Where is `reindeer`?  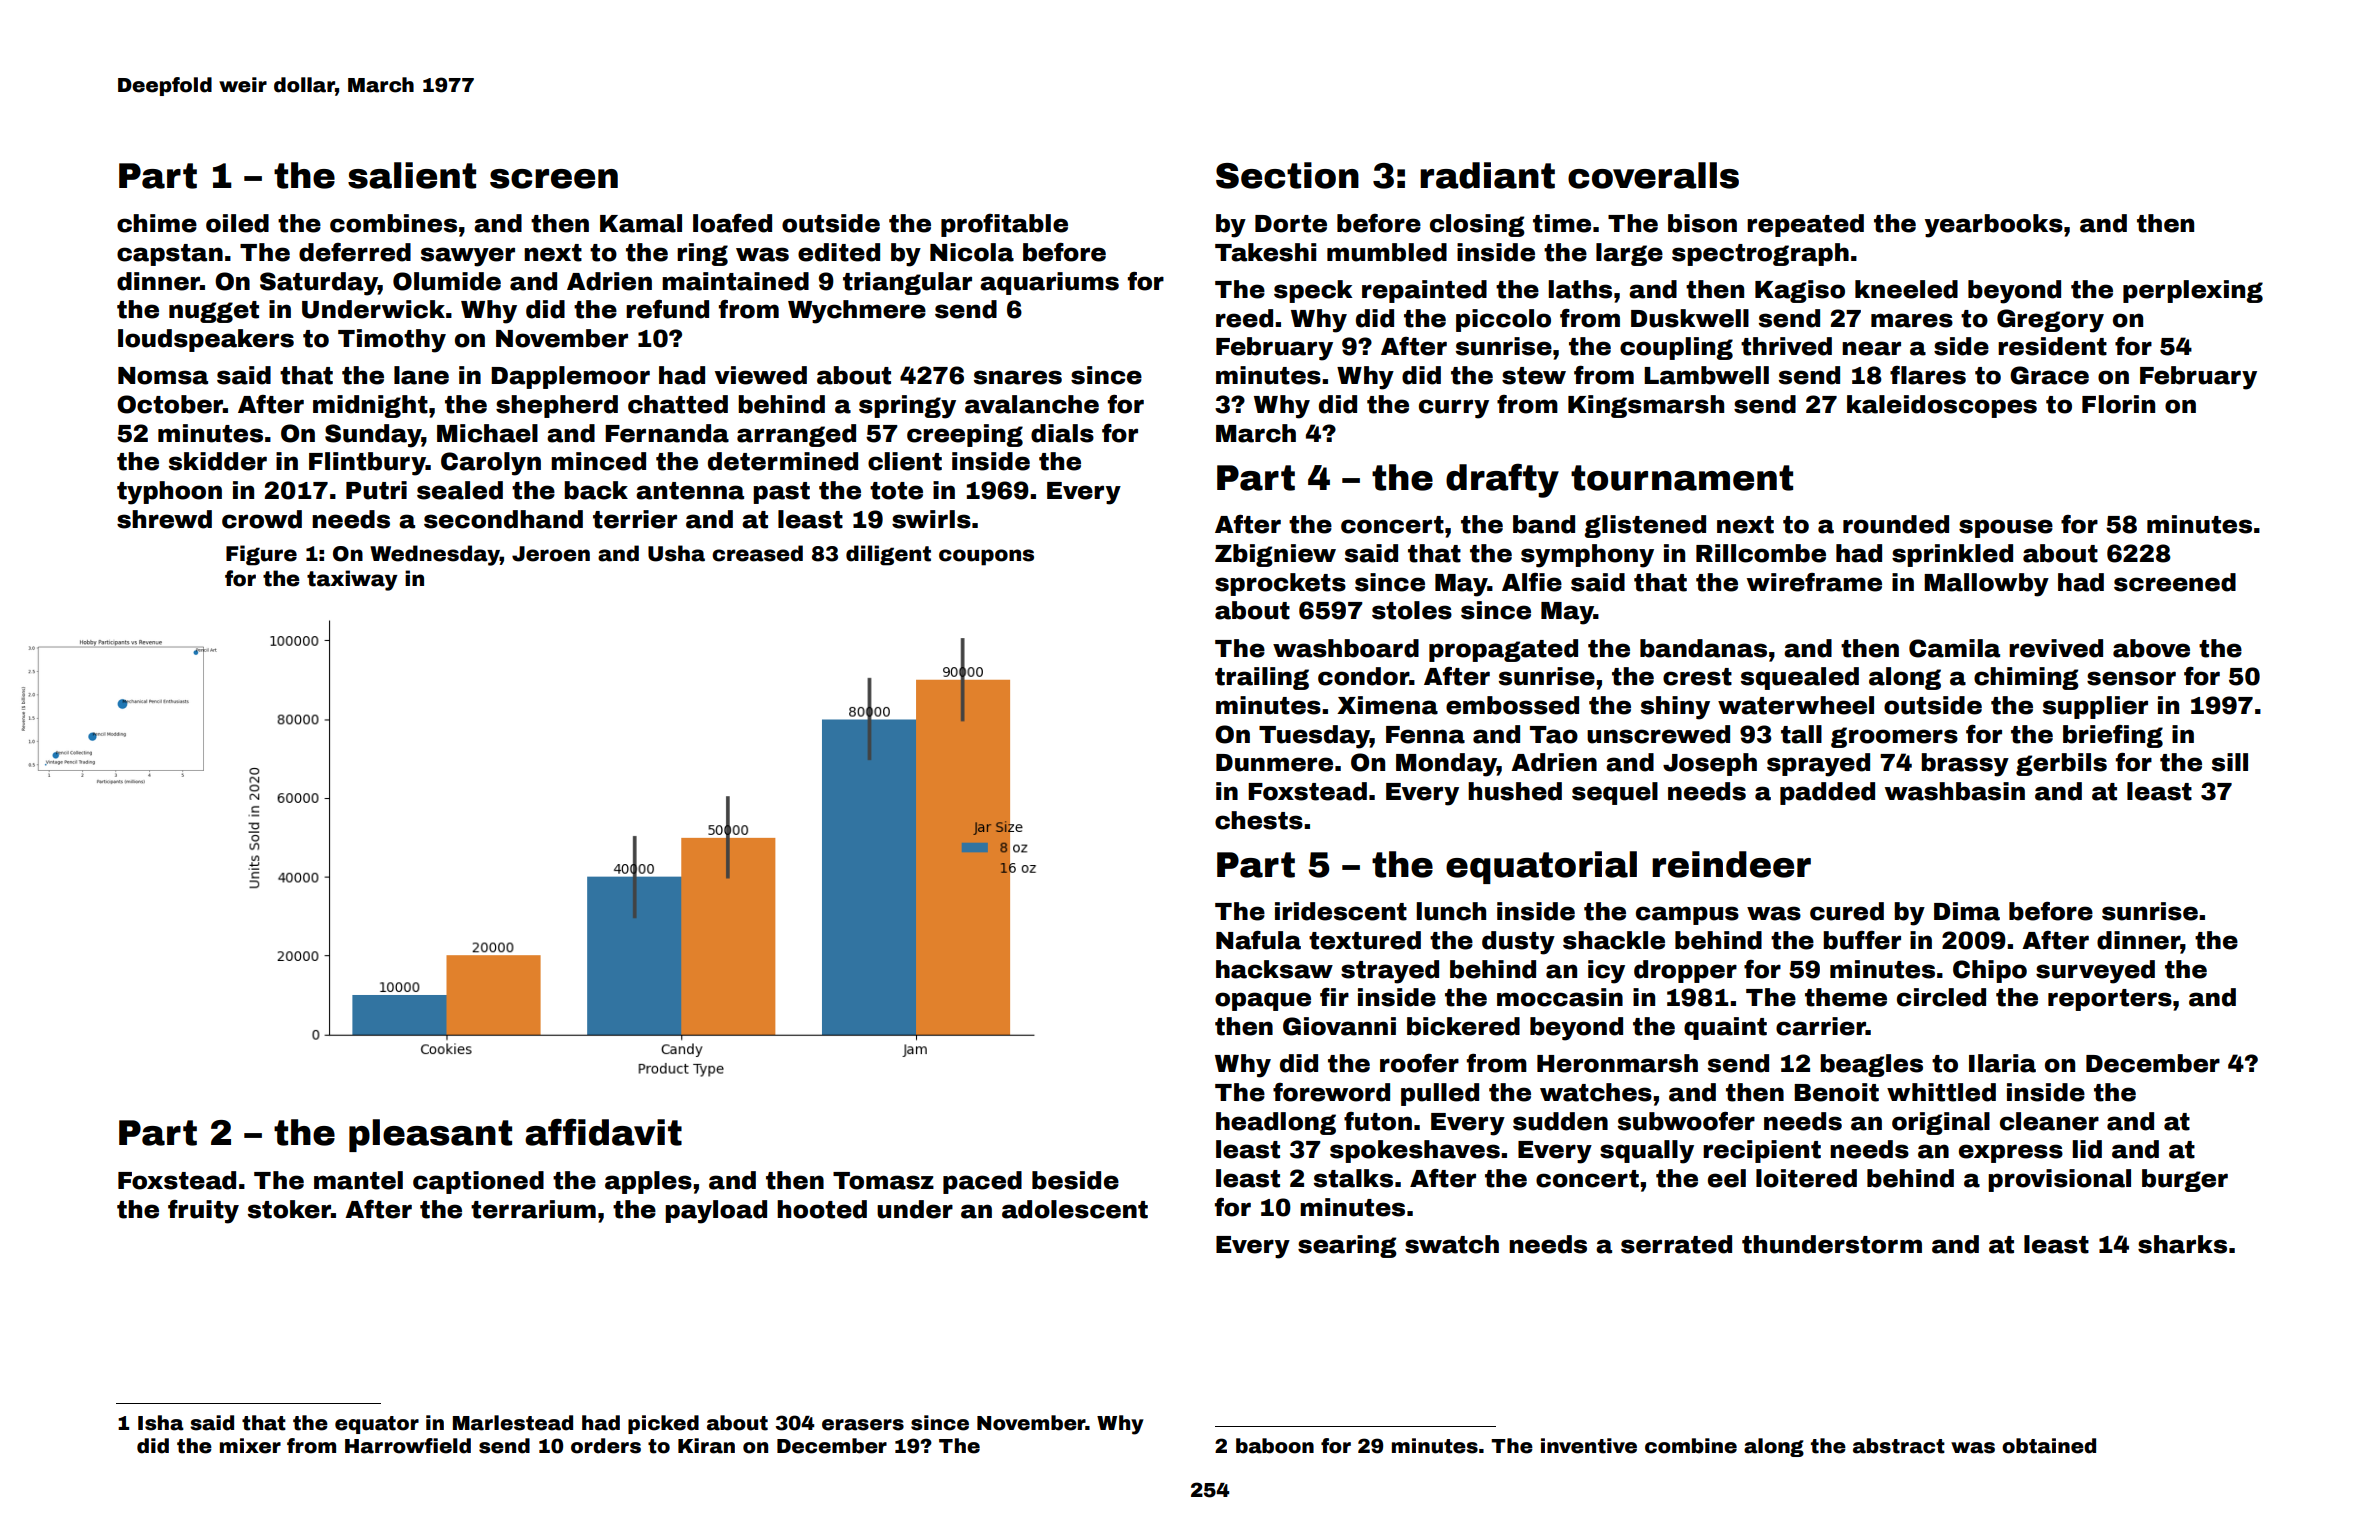 reindeer is located at coordinates (1731, 864).
